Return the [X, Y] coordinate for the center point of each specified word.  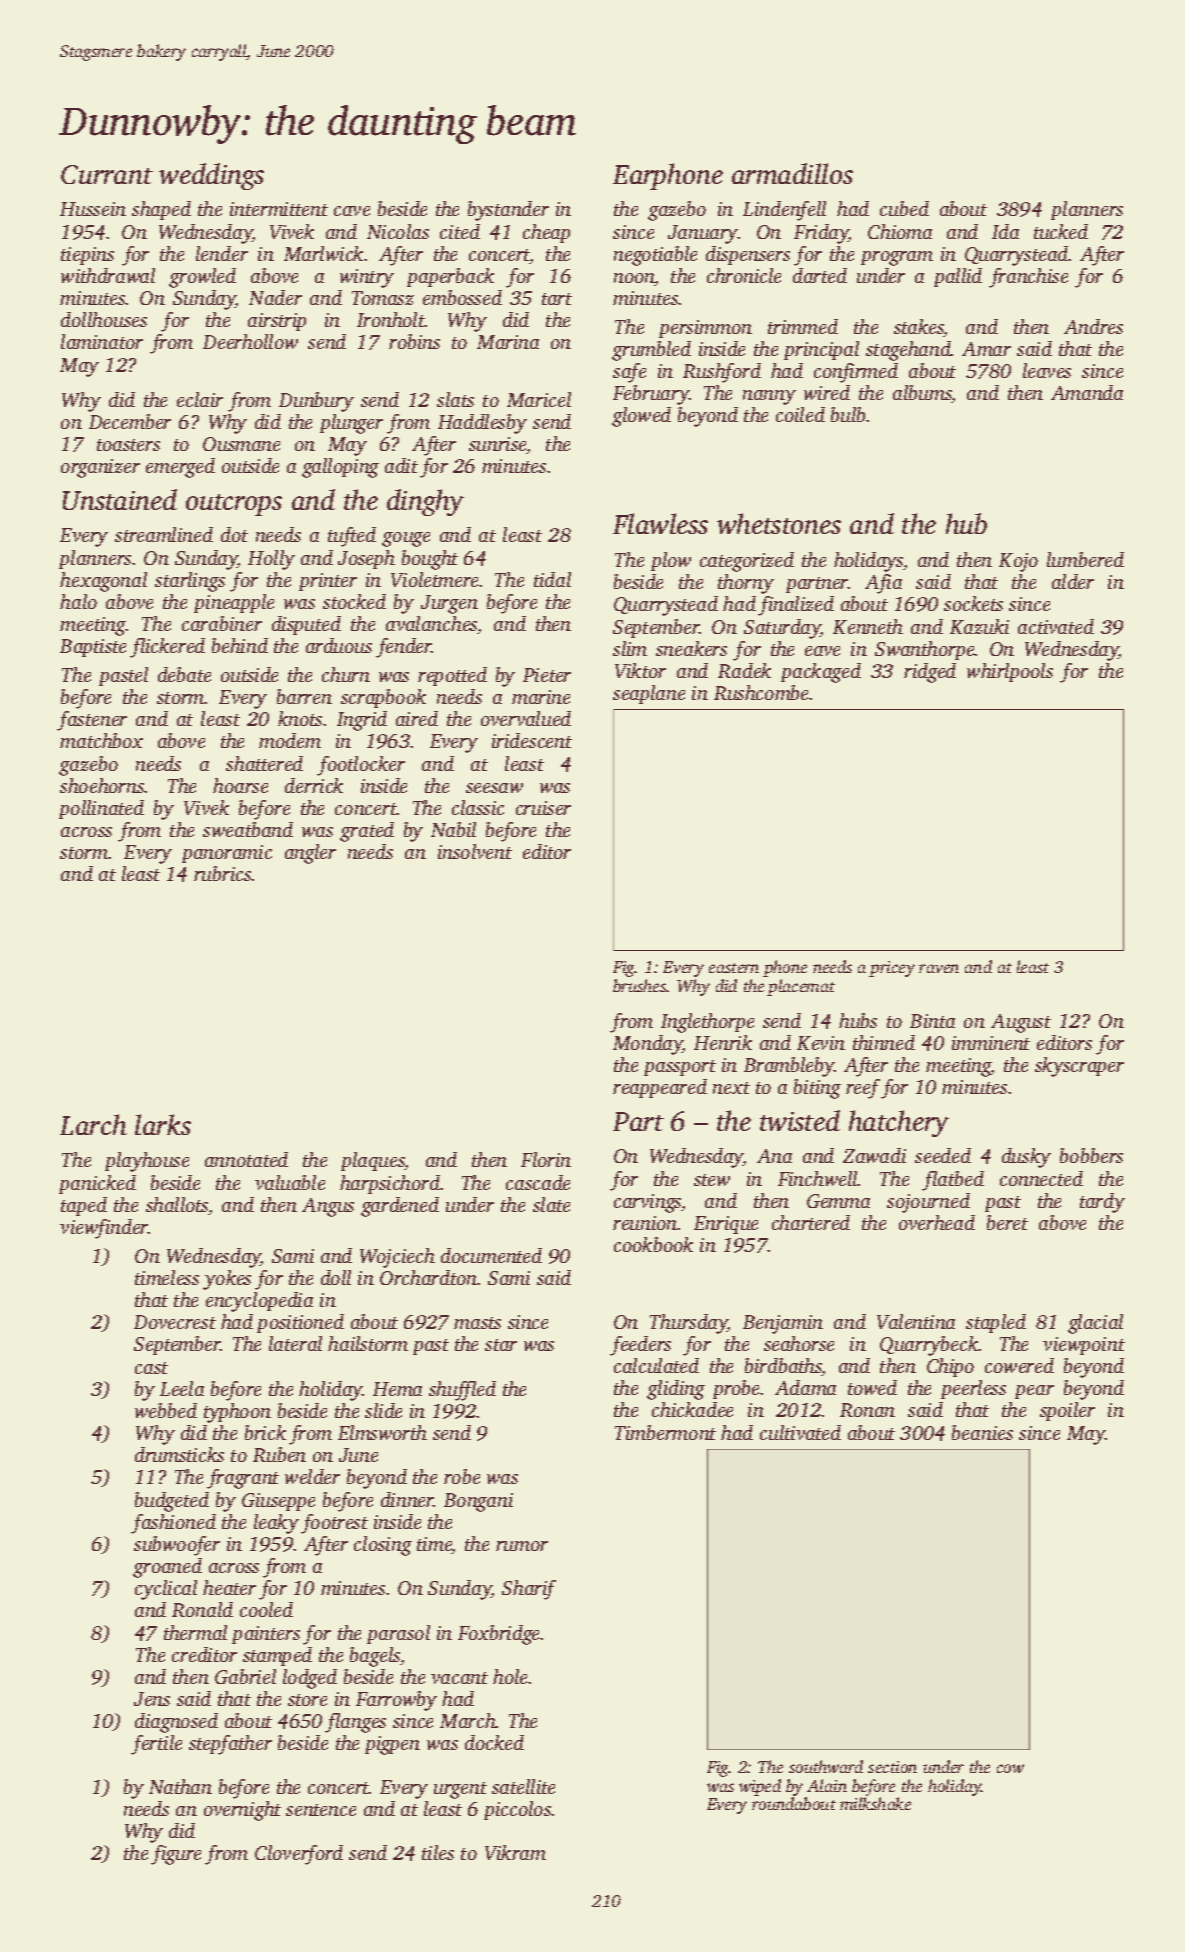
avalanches [432, 625]
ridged [930, 673]
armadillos [792, 173]
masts [477, 1323]
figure [176, 1855]
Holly [271, 560]
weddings [211, 176]
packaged [821, 673]
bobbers [1091, 1155]
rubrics [223, 873]
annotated [246, 1159]
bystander [508, 211]
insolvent [475, 851]
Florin [546, 1159]
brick [265, 1432]
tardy [1102, 1203]
